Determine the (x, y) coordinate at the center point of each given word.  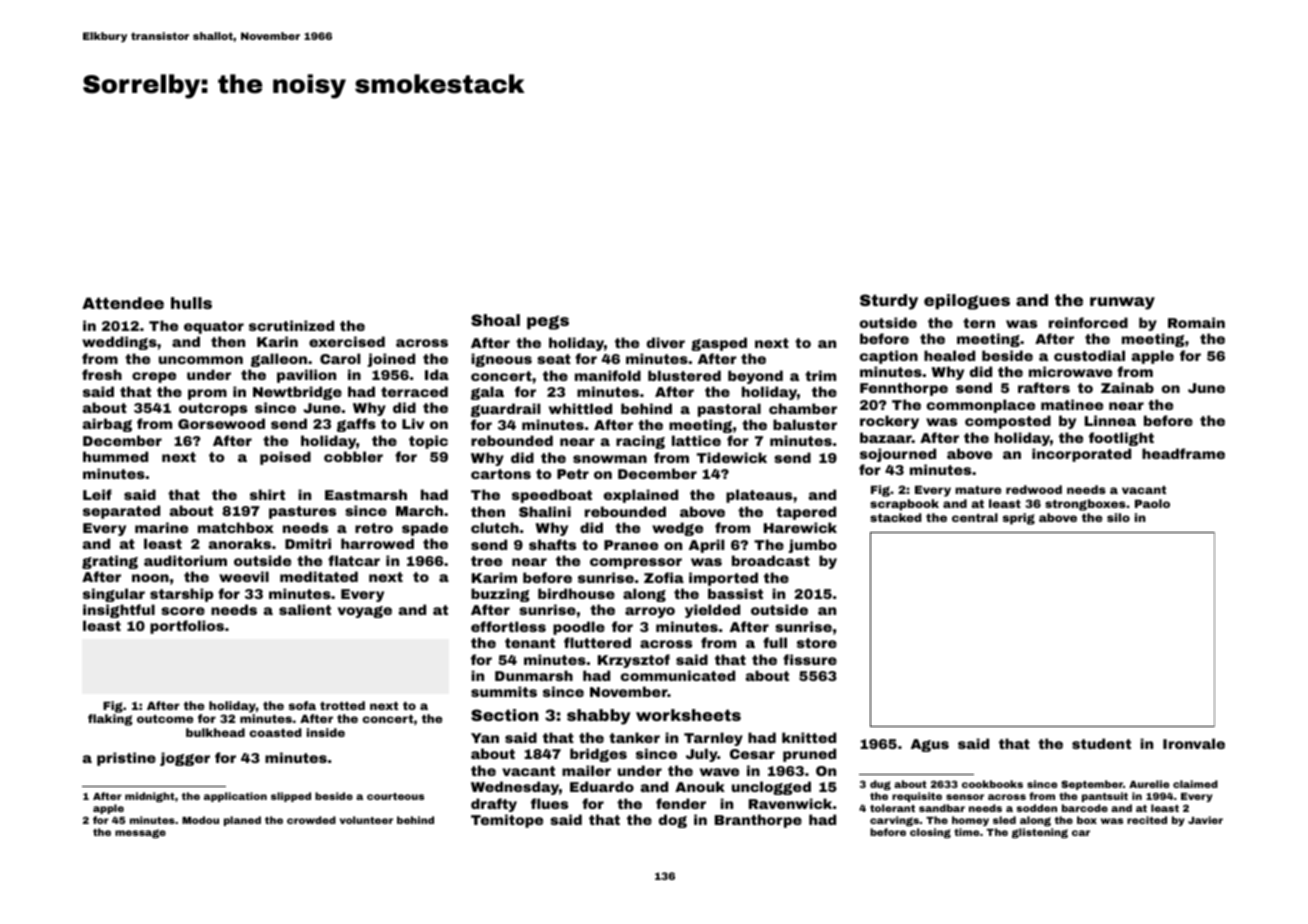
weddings (119, 343)
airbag (107, 425)
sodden (1036, 808)
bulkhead (215, 732)
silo (1118, 517)
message (140, 833)
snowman (610, 459)
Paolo (1152, 503)
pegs (548, 322)
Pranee (631, 545)
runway (1122, 303)
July (702, 755)
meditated (319, 576)
